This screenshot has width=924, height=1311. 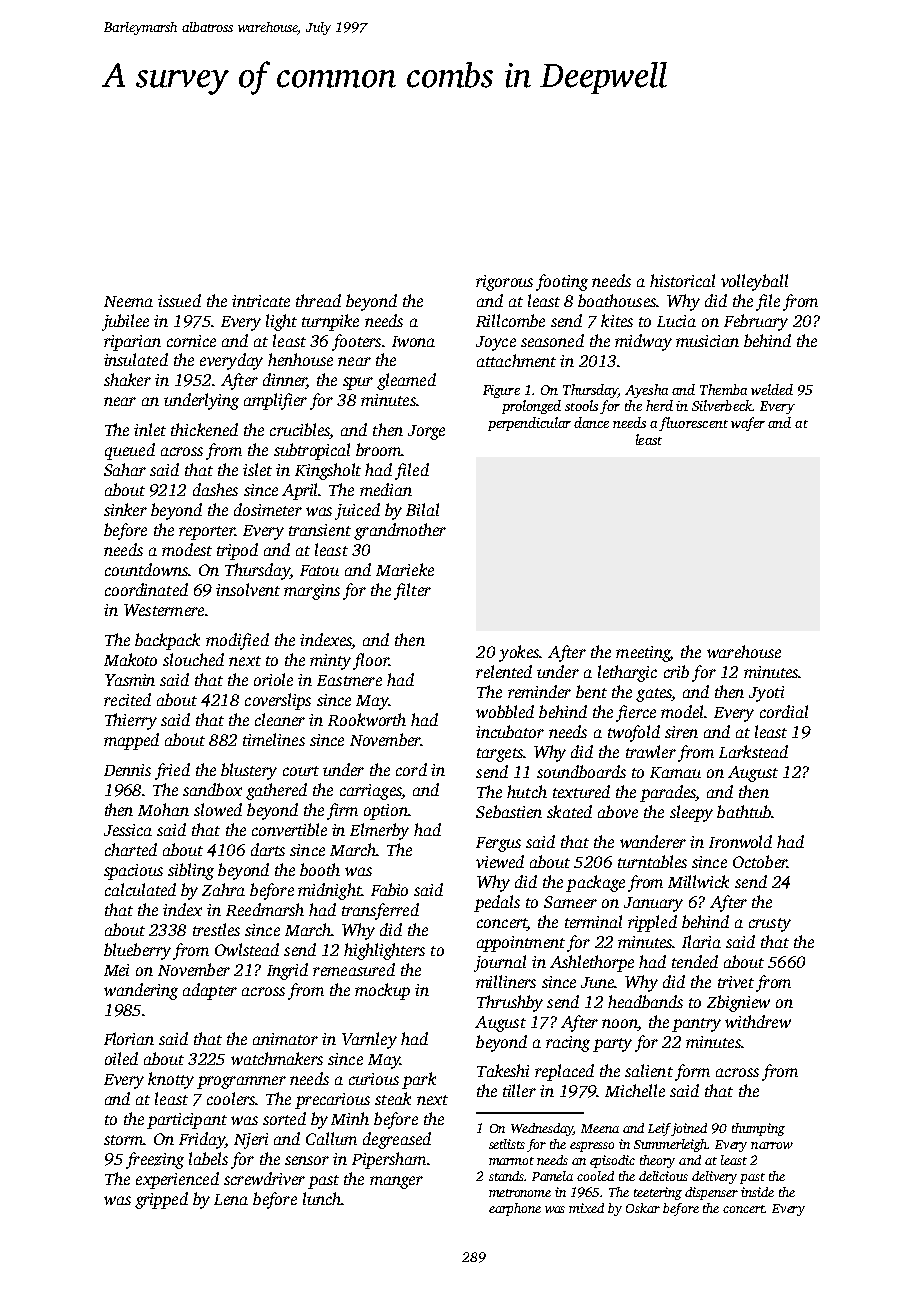 I want to click on slouched, so click(x=193, y=659).
